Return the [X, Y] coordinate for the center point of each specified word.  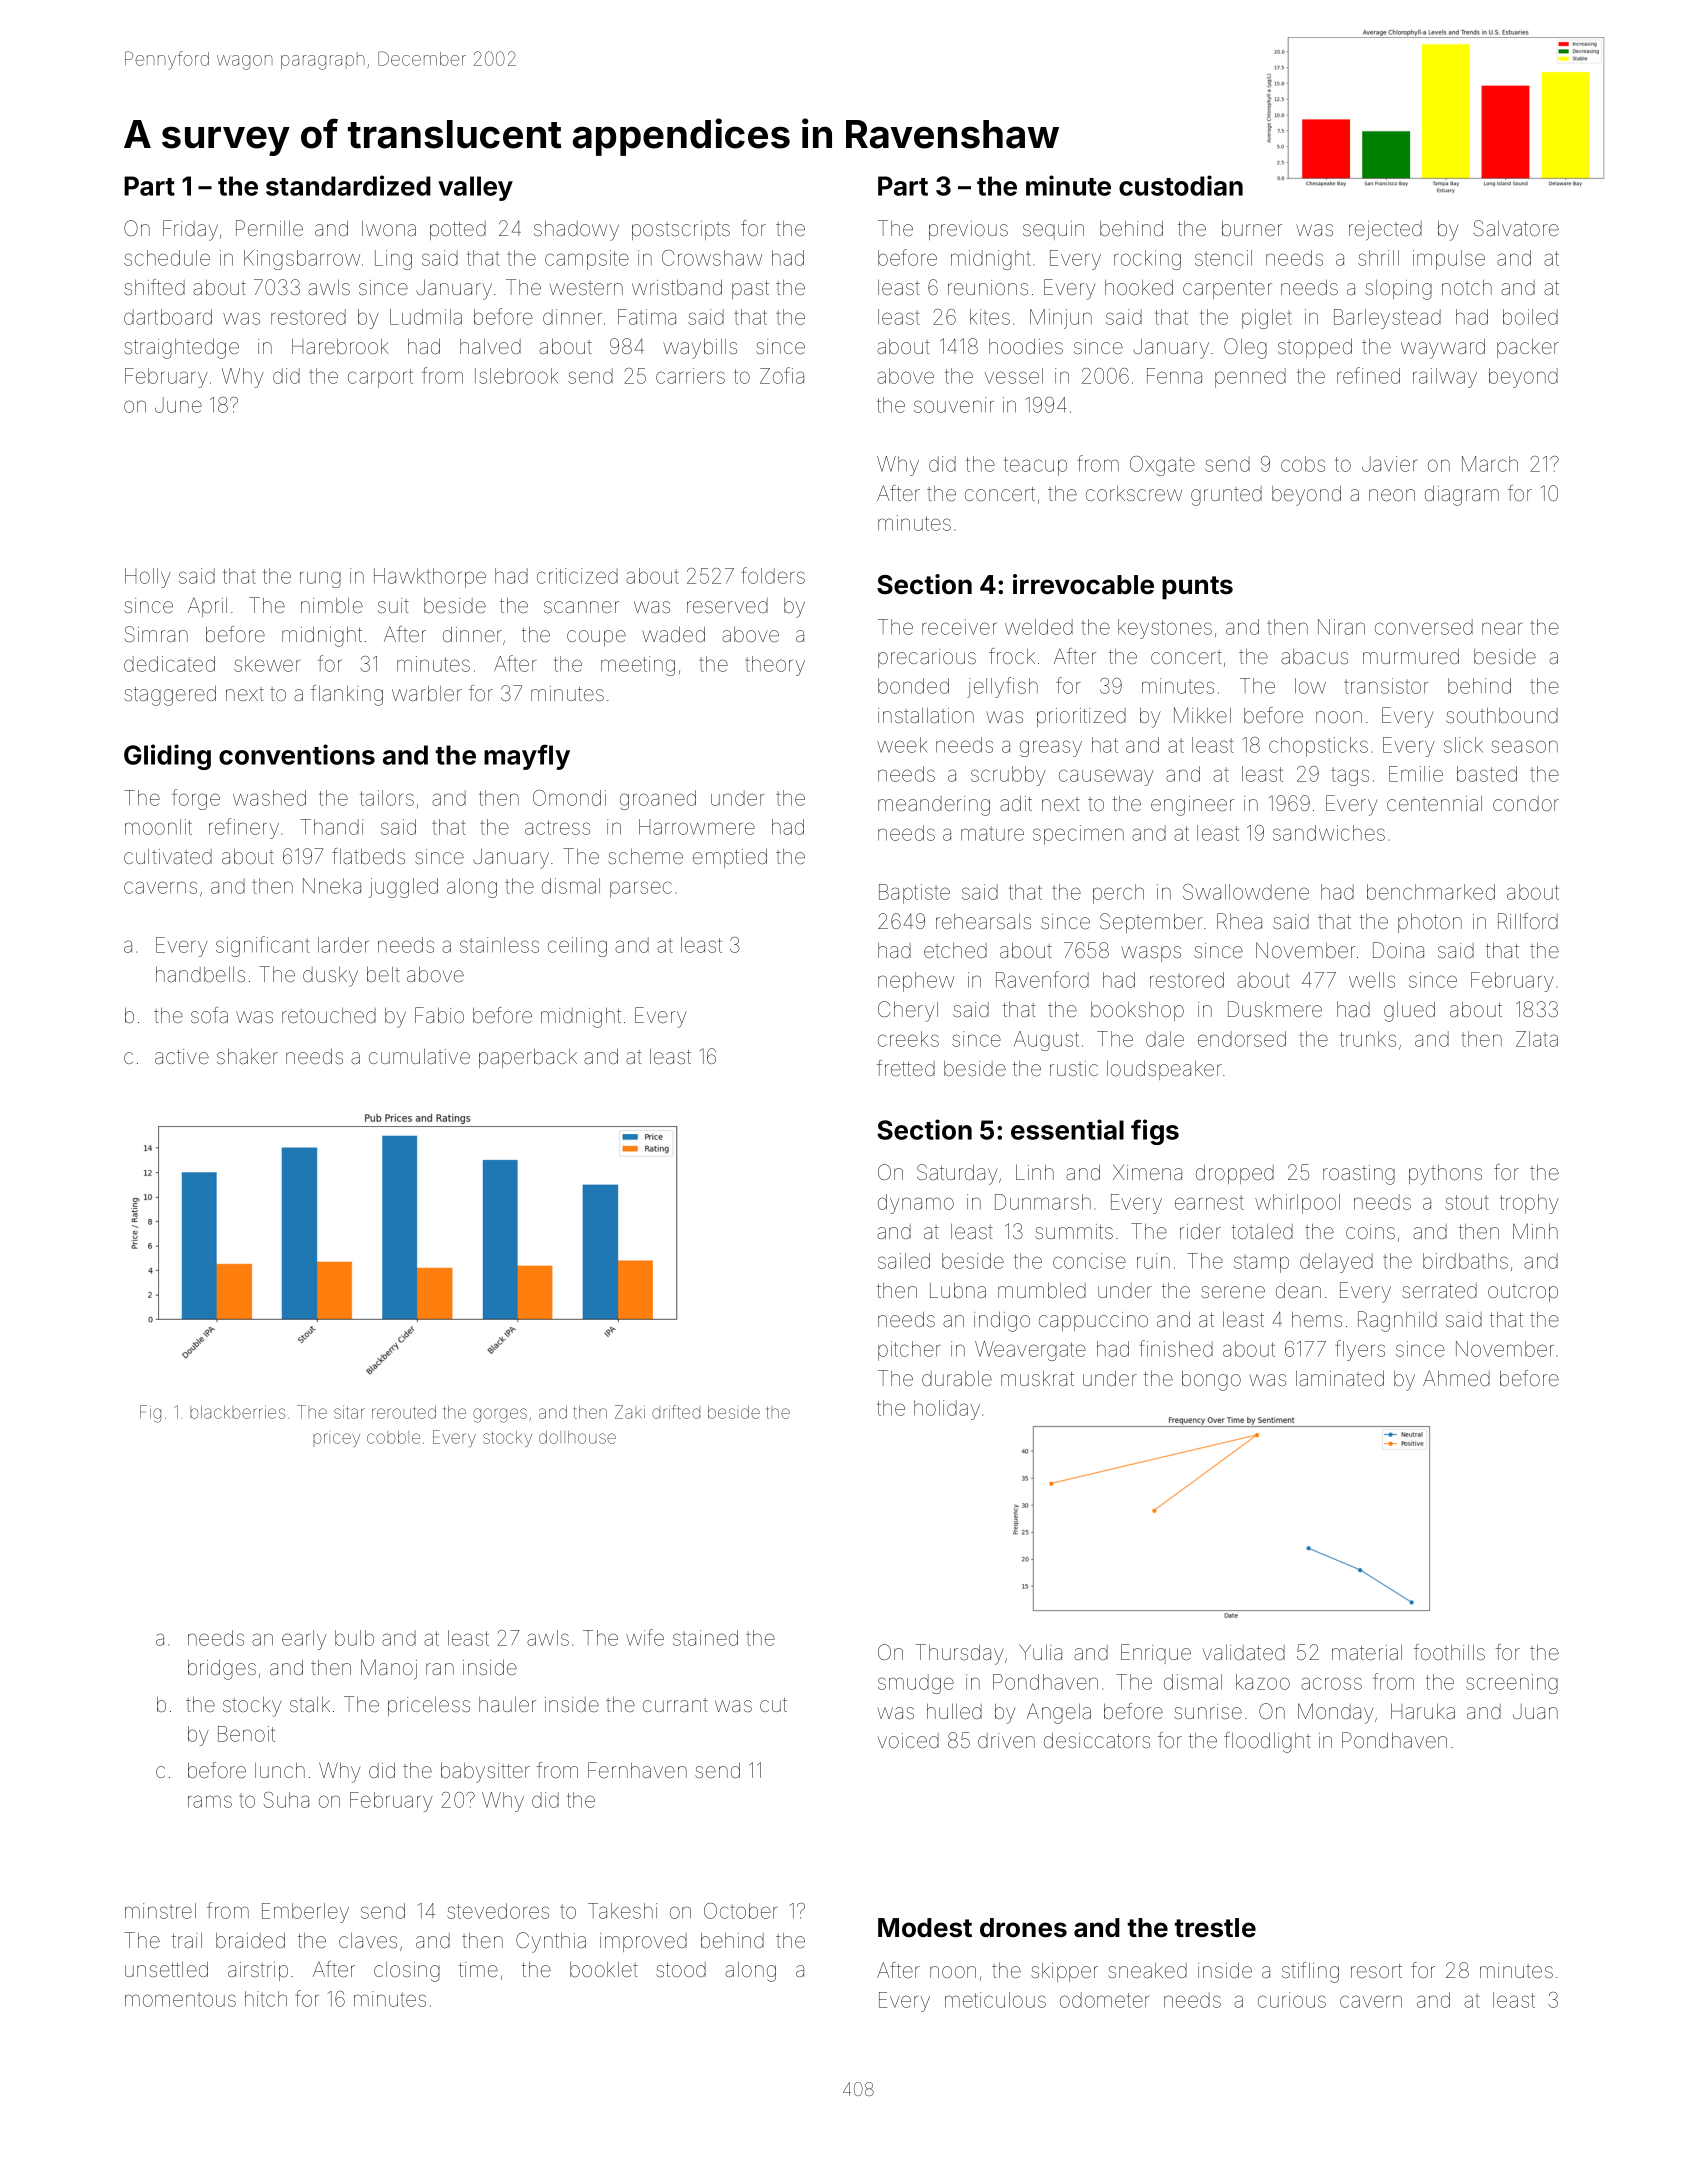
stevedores [498, 1911]
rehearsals [983, 921]
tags [1350, 776]
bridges [222, 1670]
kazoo [1263, 1682]
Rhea [1239, 921]
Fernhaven [637, 1770]
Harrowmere [697, 827]
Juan [1535, 1711]
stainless [499, 945]
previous [968, 230]
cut [773, 1705]
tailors [387, 798]
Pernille [269, 228]
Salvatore [1516, 228]
